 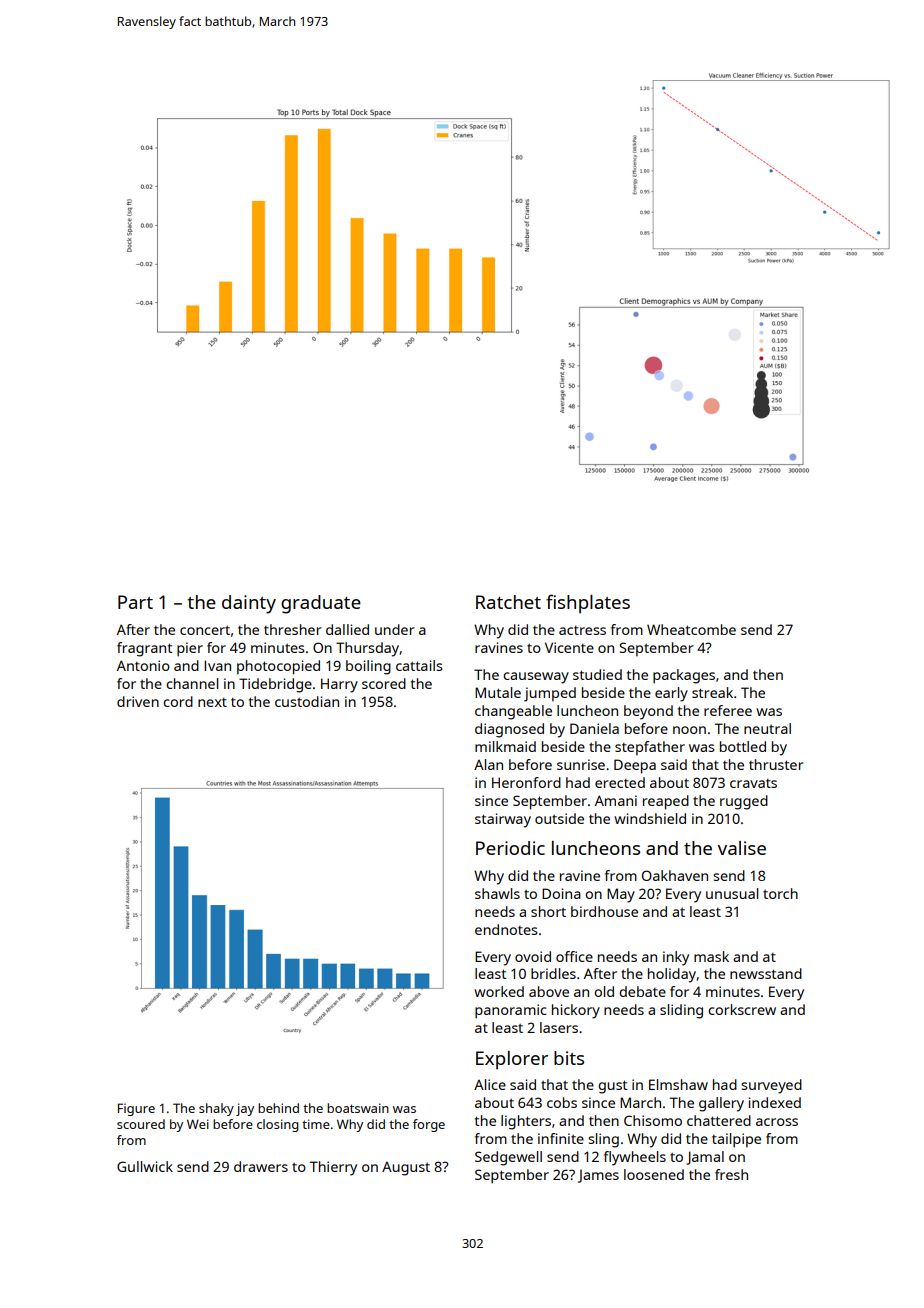 I want to click on panoramic, so click(x=510, y=1011).
